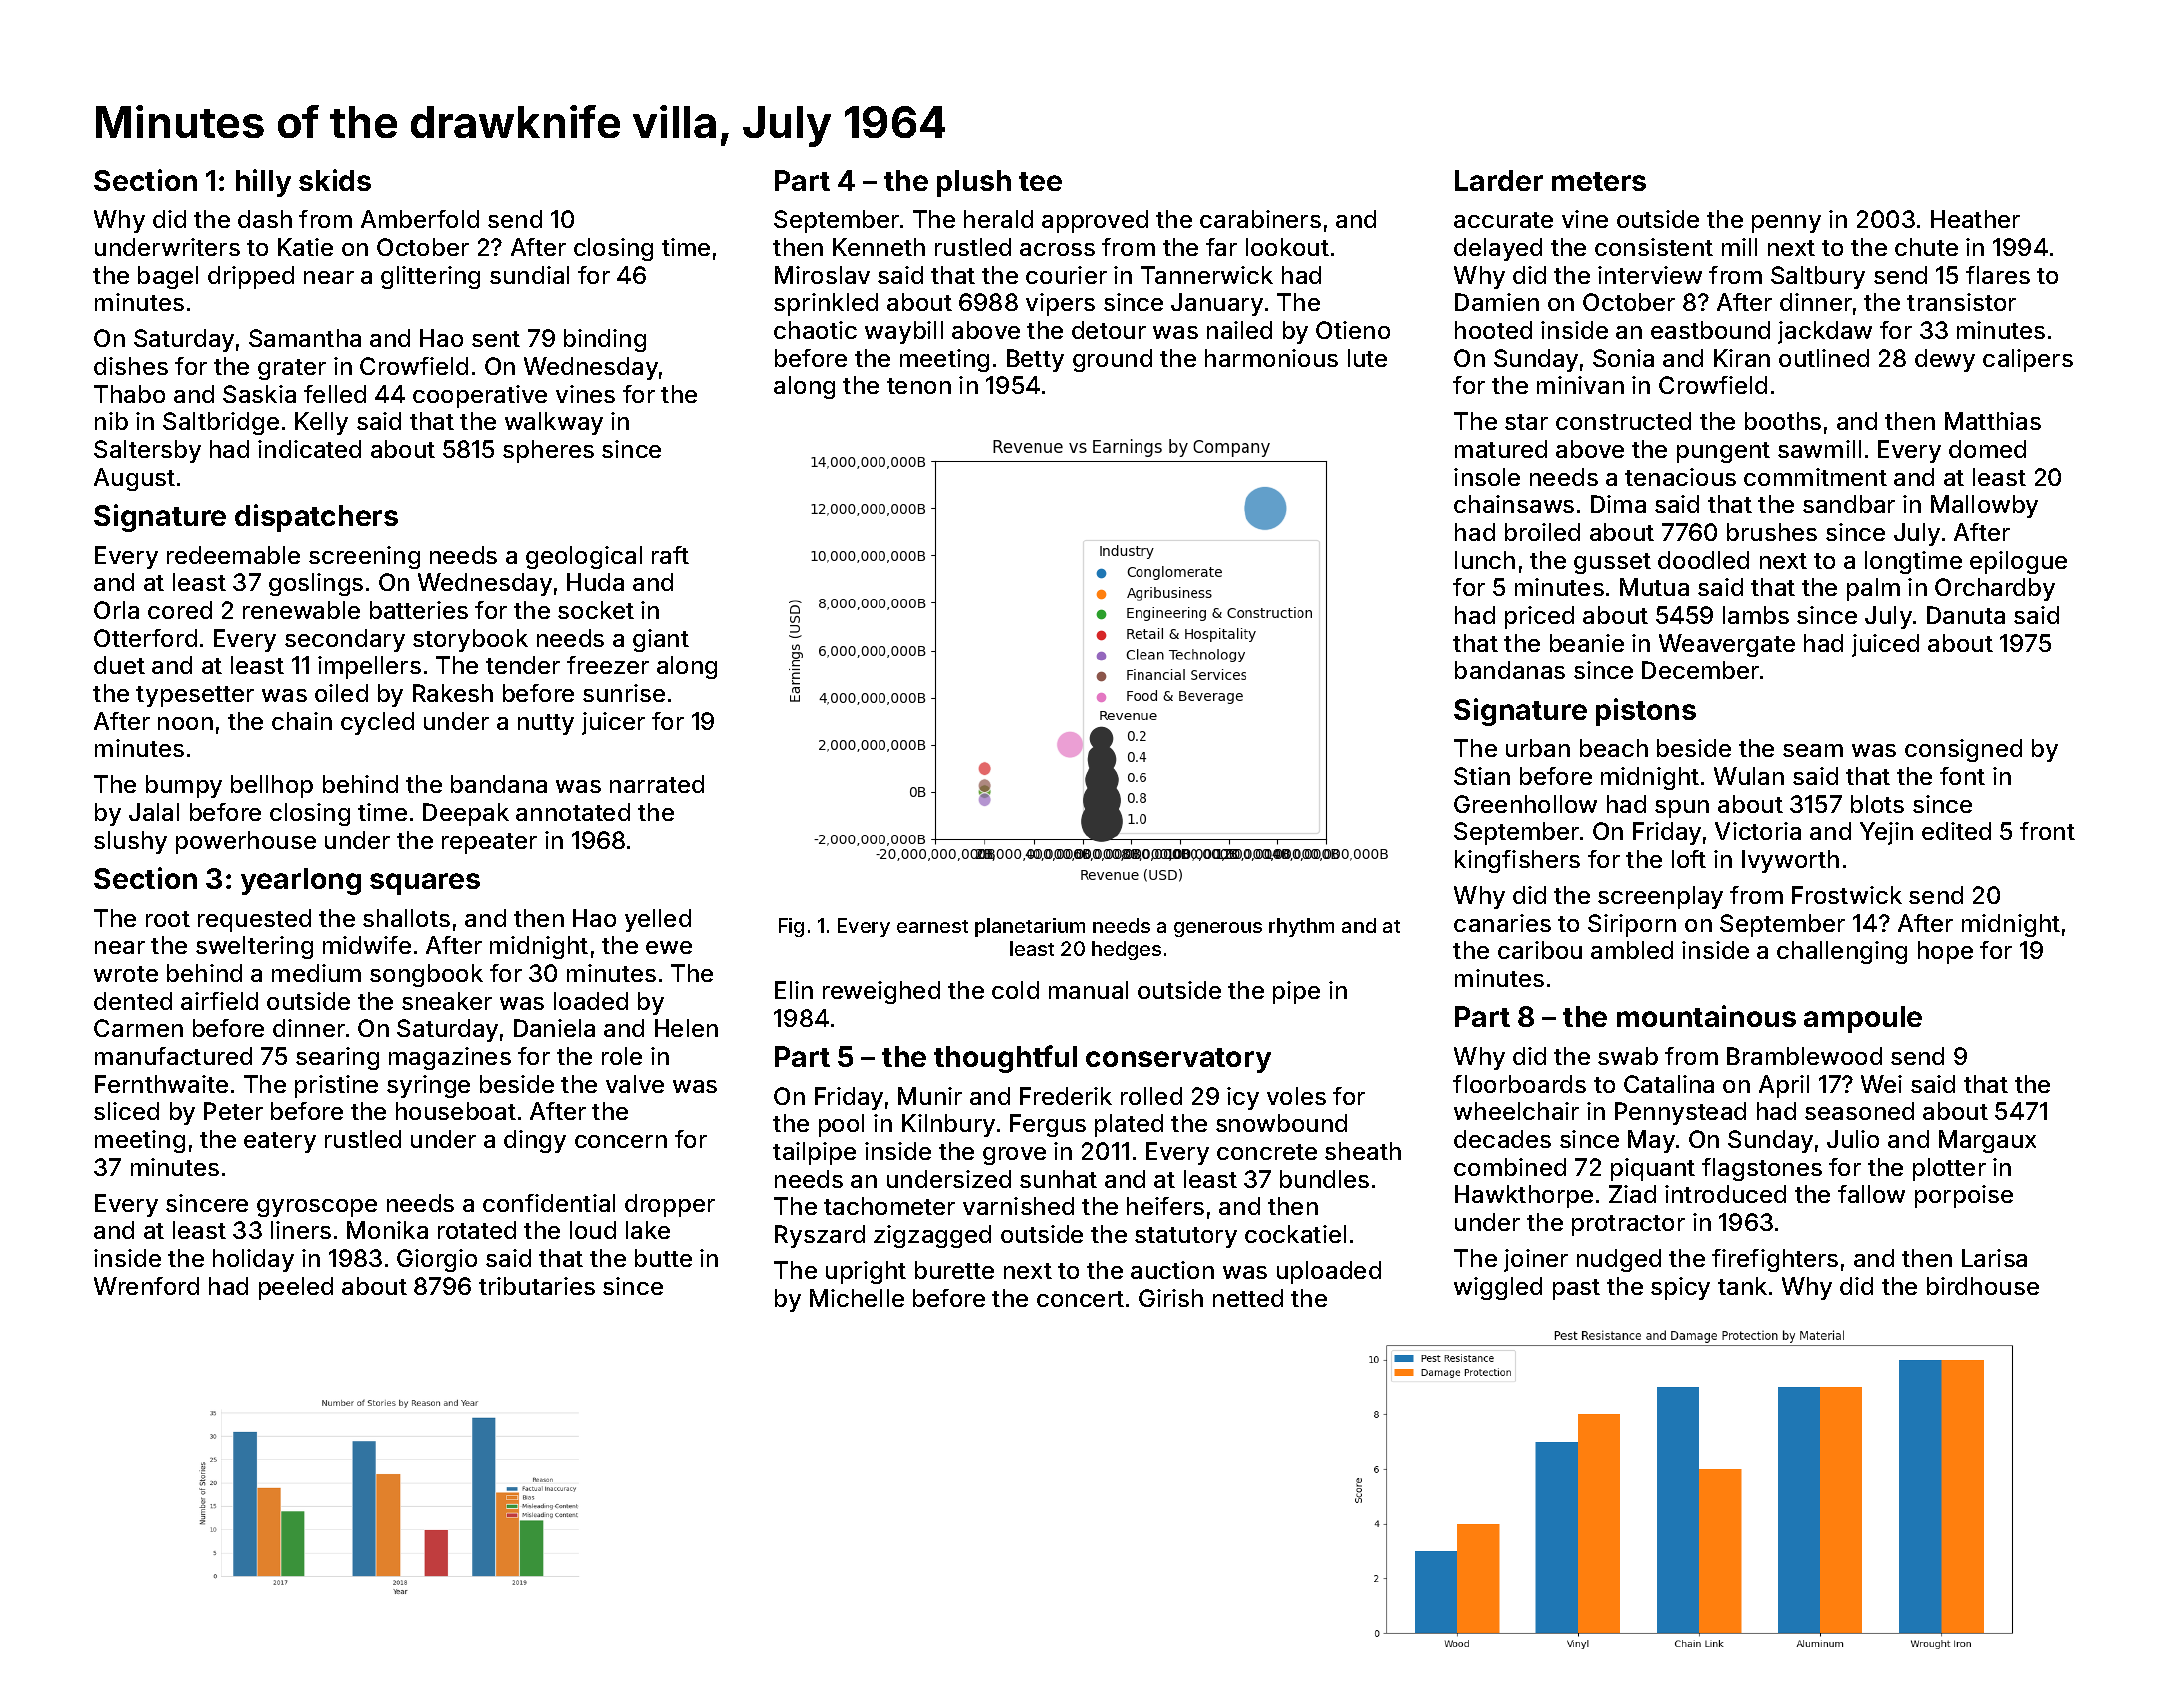  Describe the element at coordinates (447, 1001) in the screenshot. I see `sneaker` at that location.
